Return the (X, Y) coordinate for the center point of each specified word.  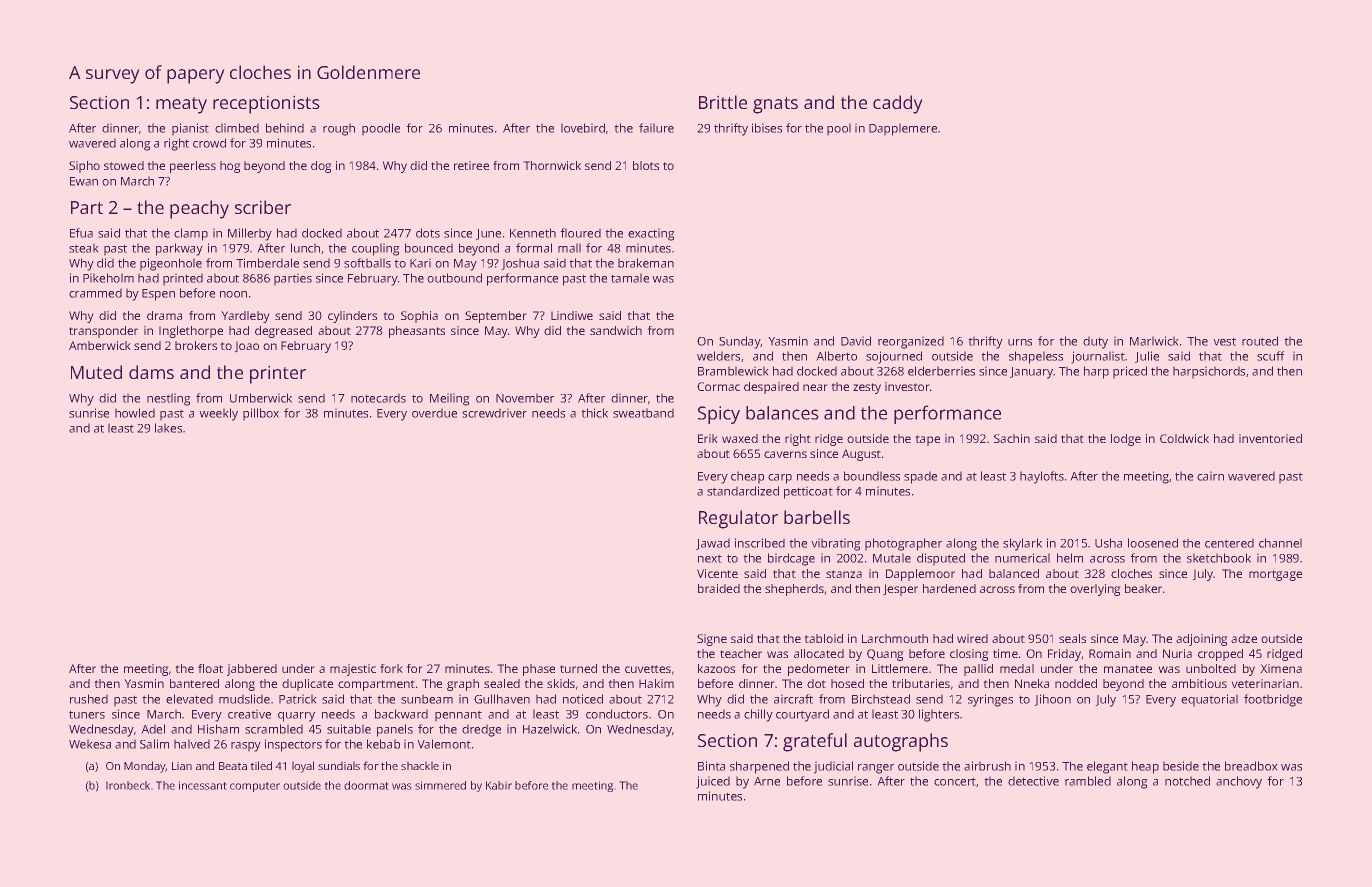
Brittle (723, 102)
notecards (378, 398)
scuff (1271, 356)
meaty (181, 105)
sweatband (643, 413)
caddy (898, 104)
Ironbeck (128, 785)
